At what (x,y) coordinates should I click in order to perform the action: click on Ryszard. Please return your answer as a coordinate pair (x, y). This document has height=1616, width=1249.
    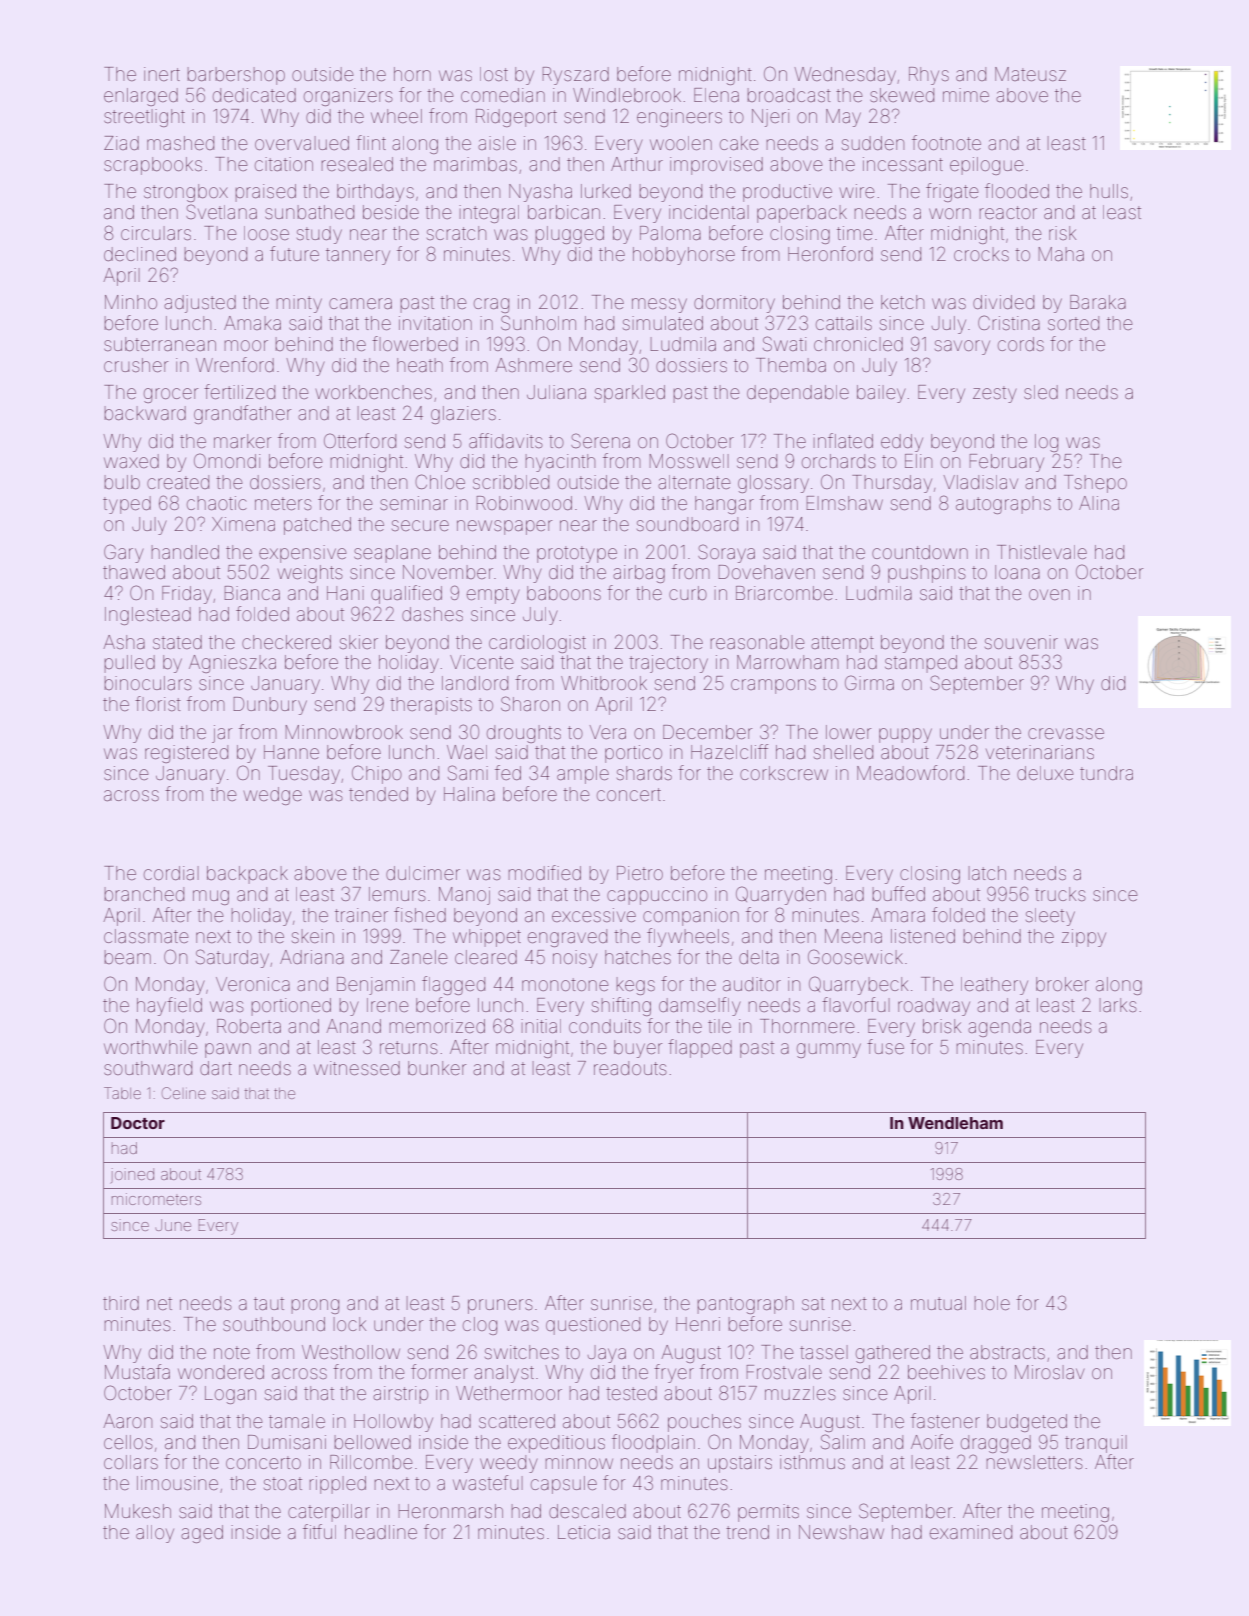
    Looking at the image, I should click on (576, 76).
